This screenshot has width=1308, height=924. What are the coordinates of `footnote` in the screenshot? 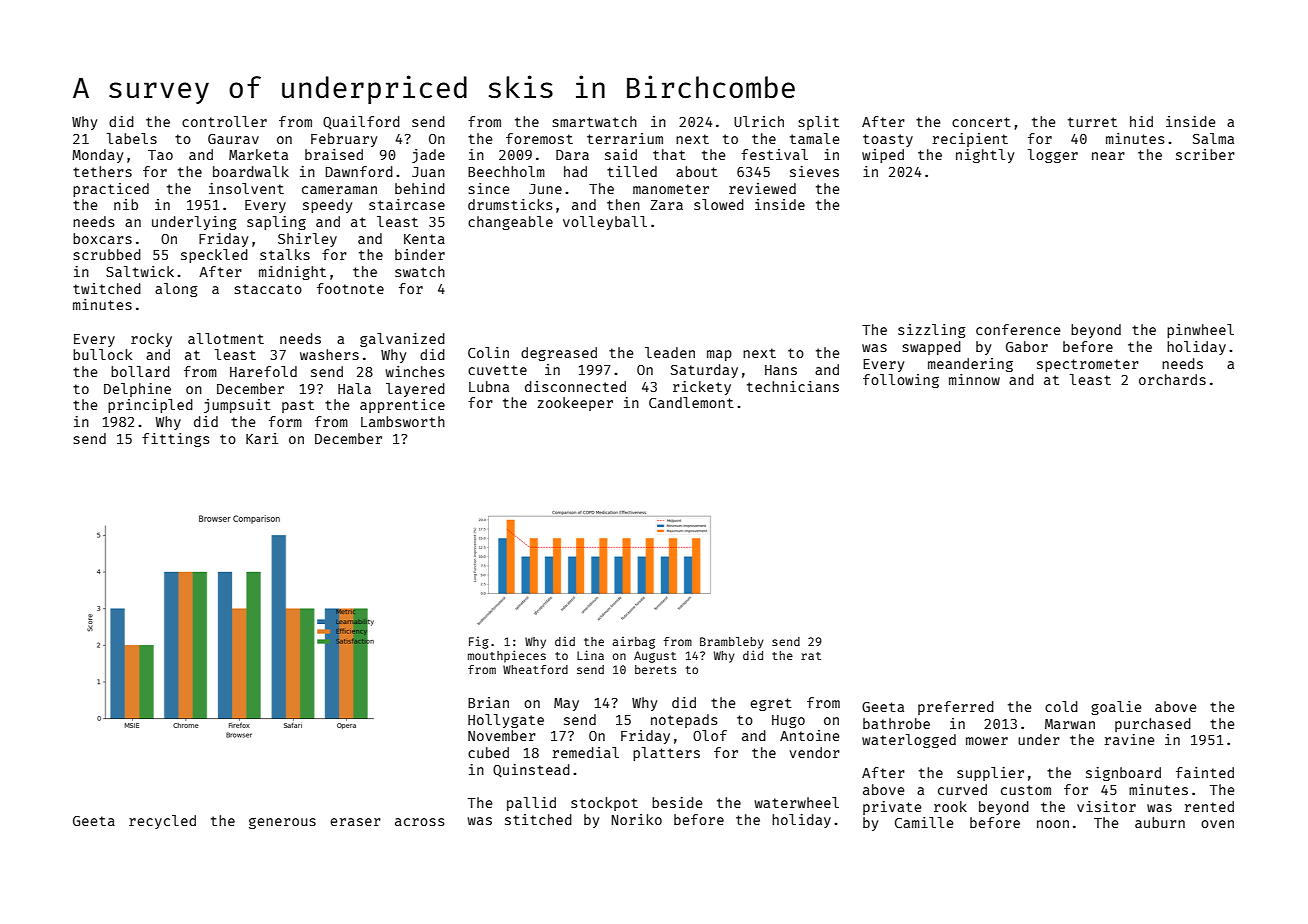 It's located at (350, 288).
